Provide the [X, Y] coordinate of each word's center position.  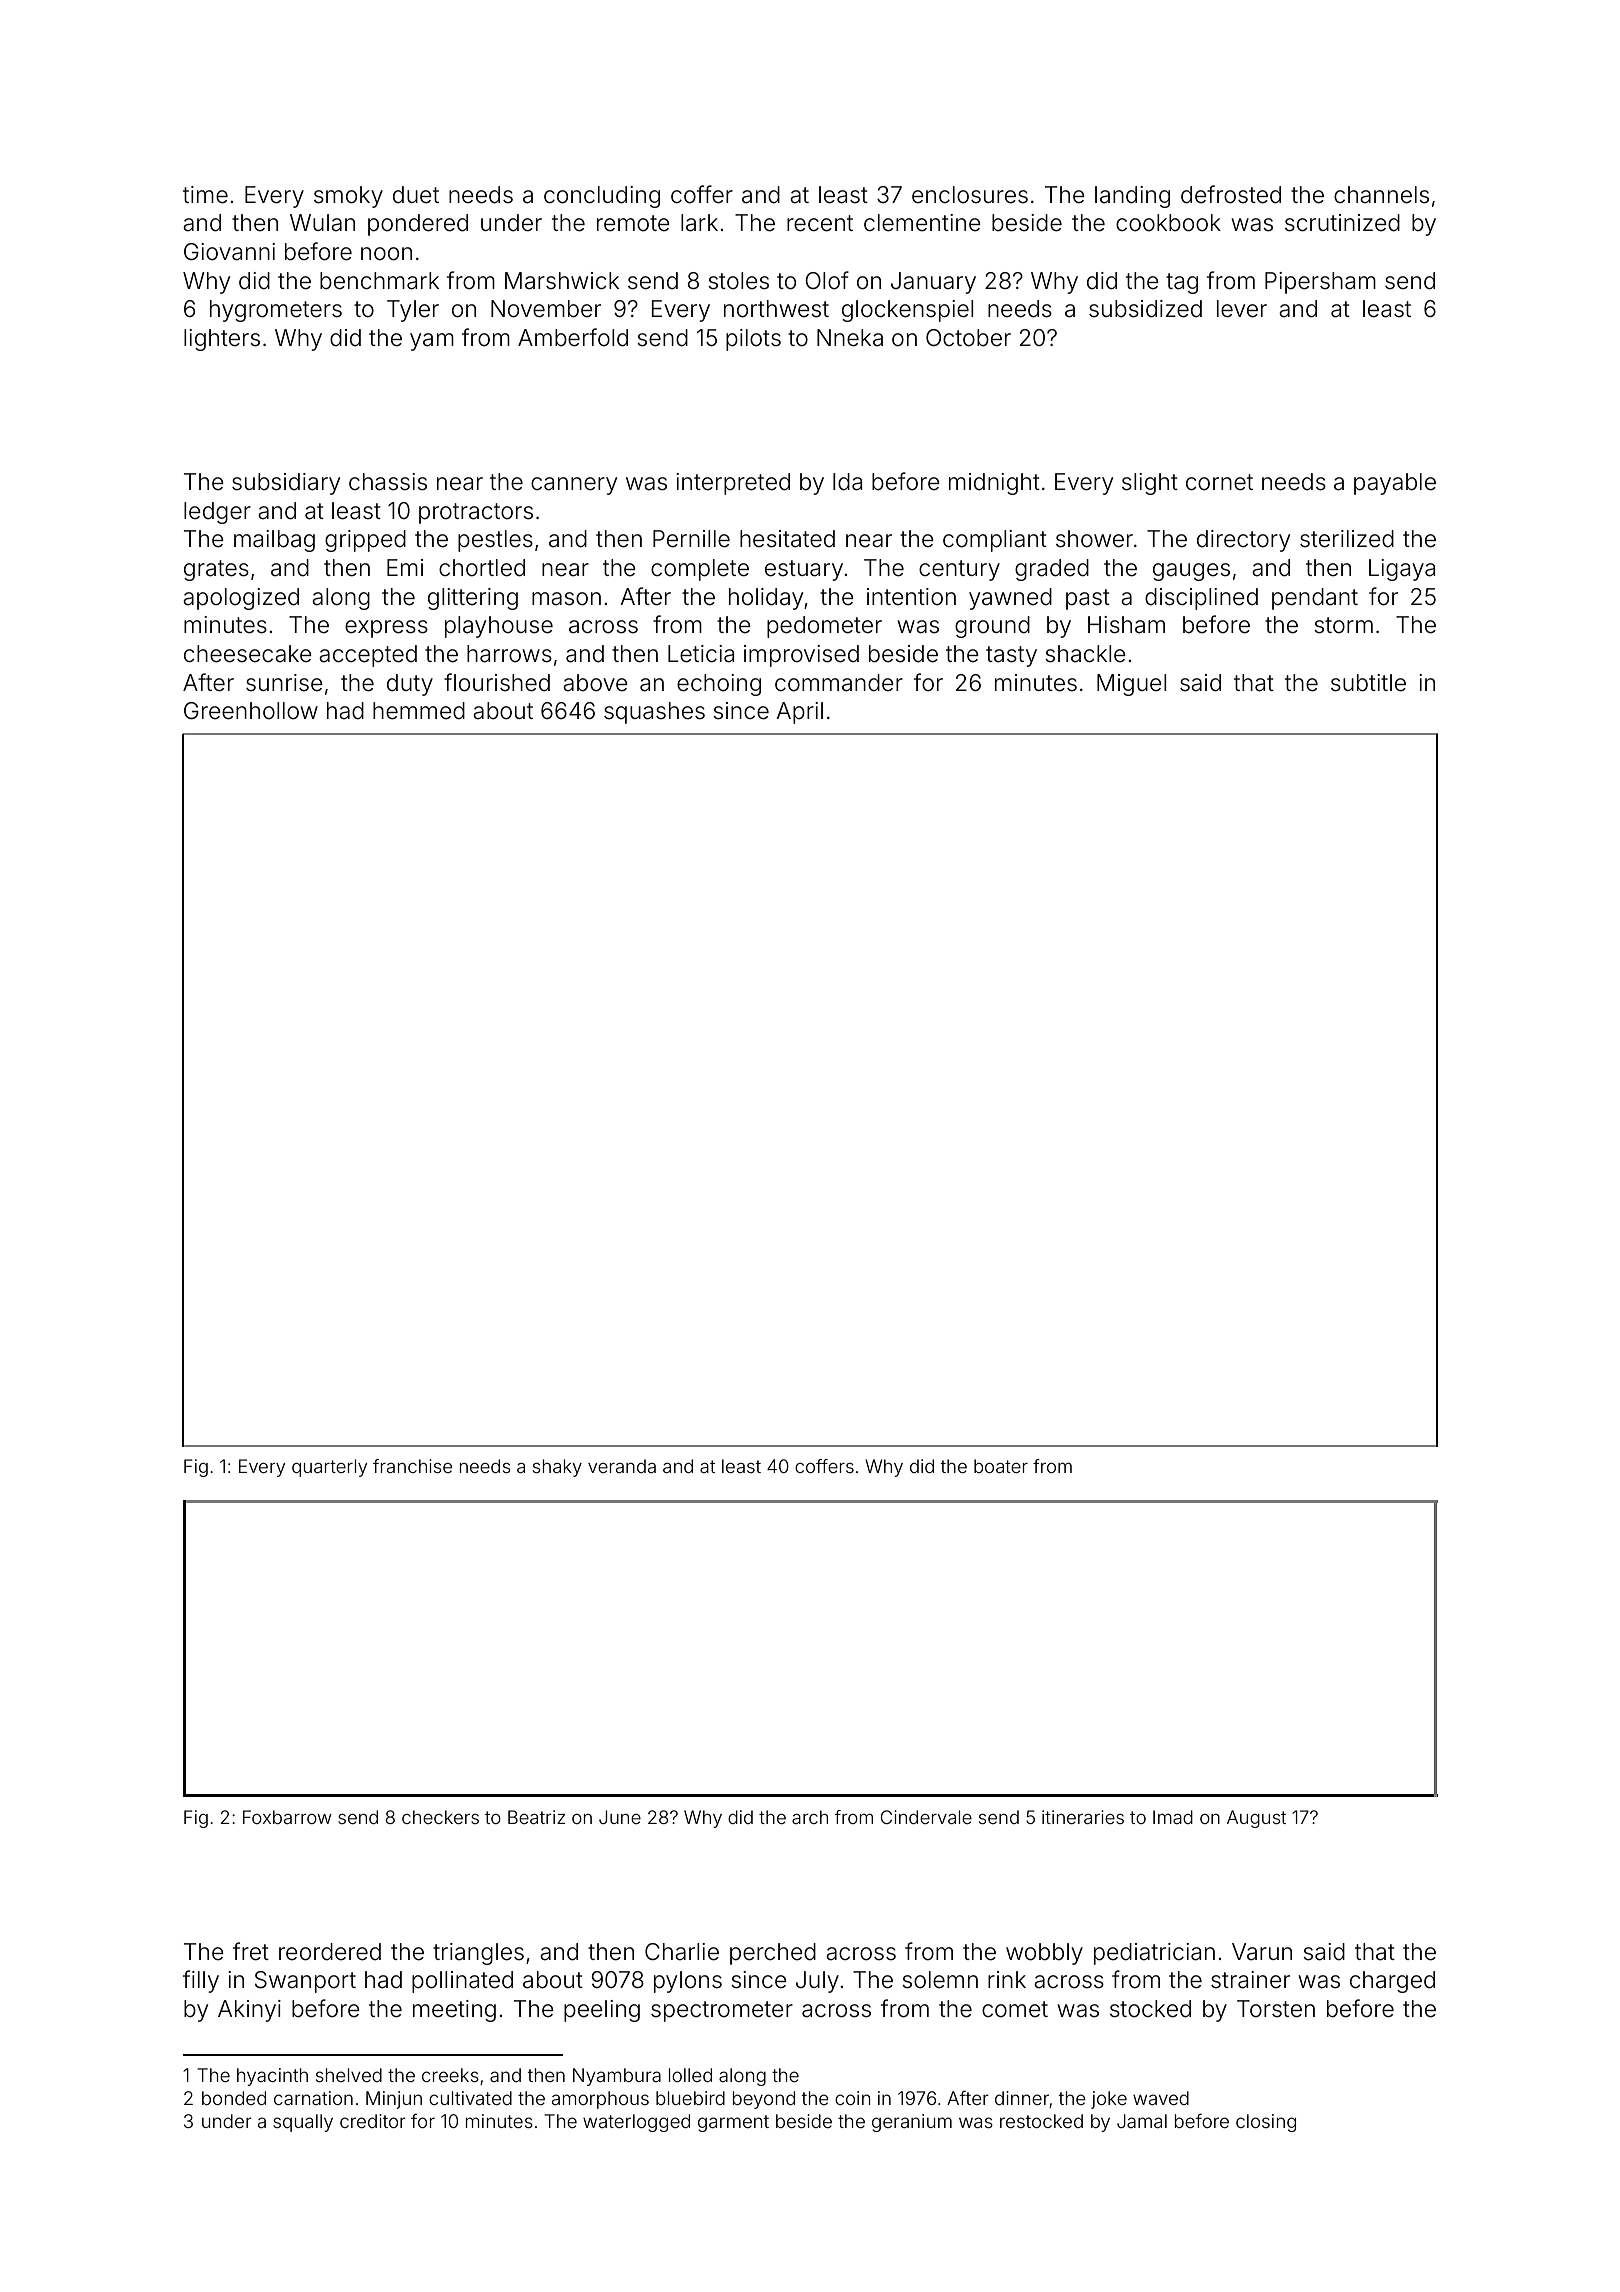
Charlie [682, 1952]
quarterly [329, 1468]
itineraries [1083, 1817]
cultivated [470, 2098]
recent [820, 223]
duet [416, 195]
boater [1001, 1466]
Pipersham [1320, 283]
